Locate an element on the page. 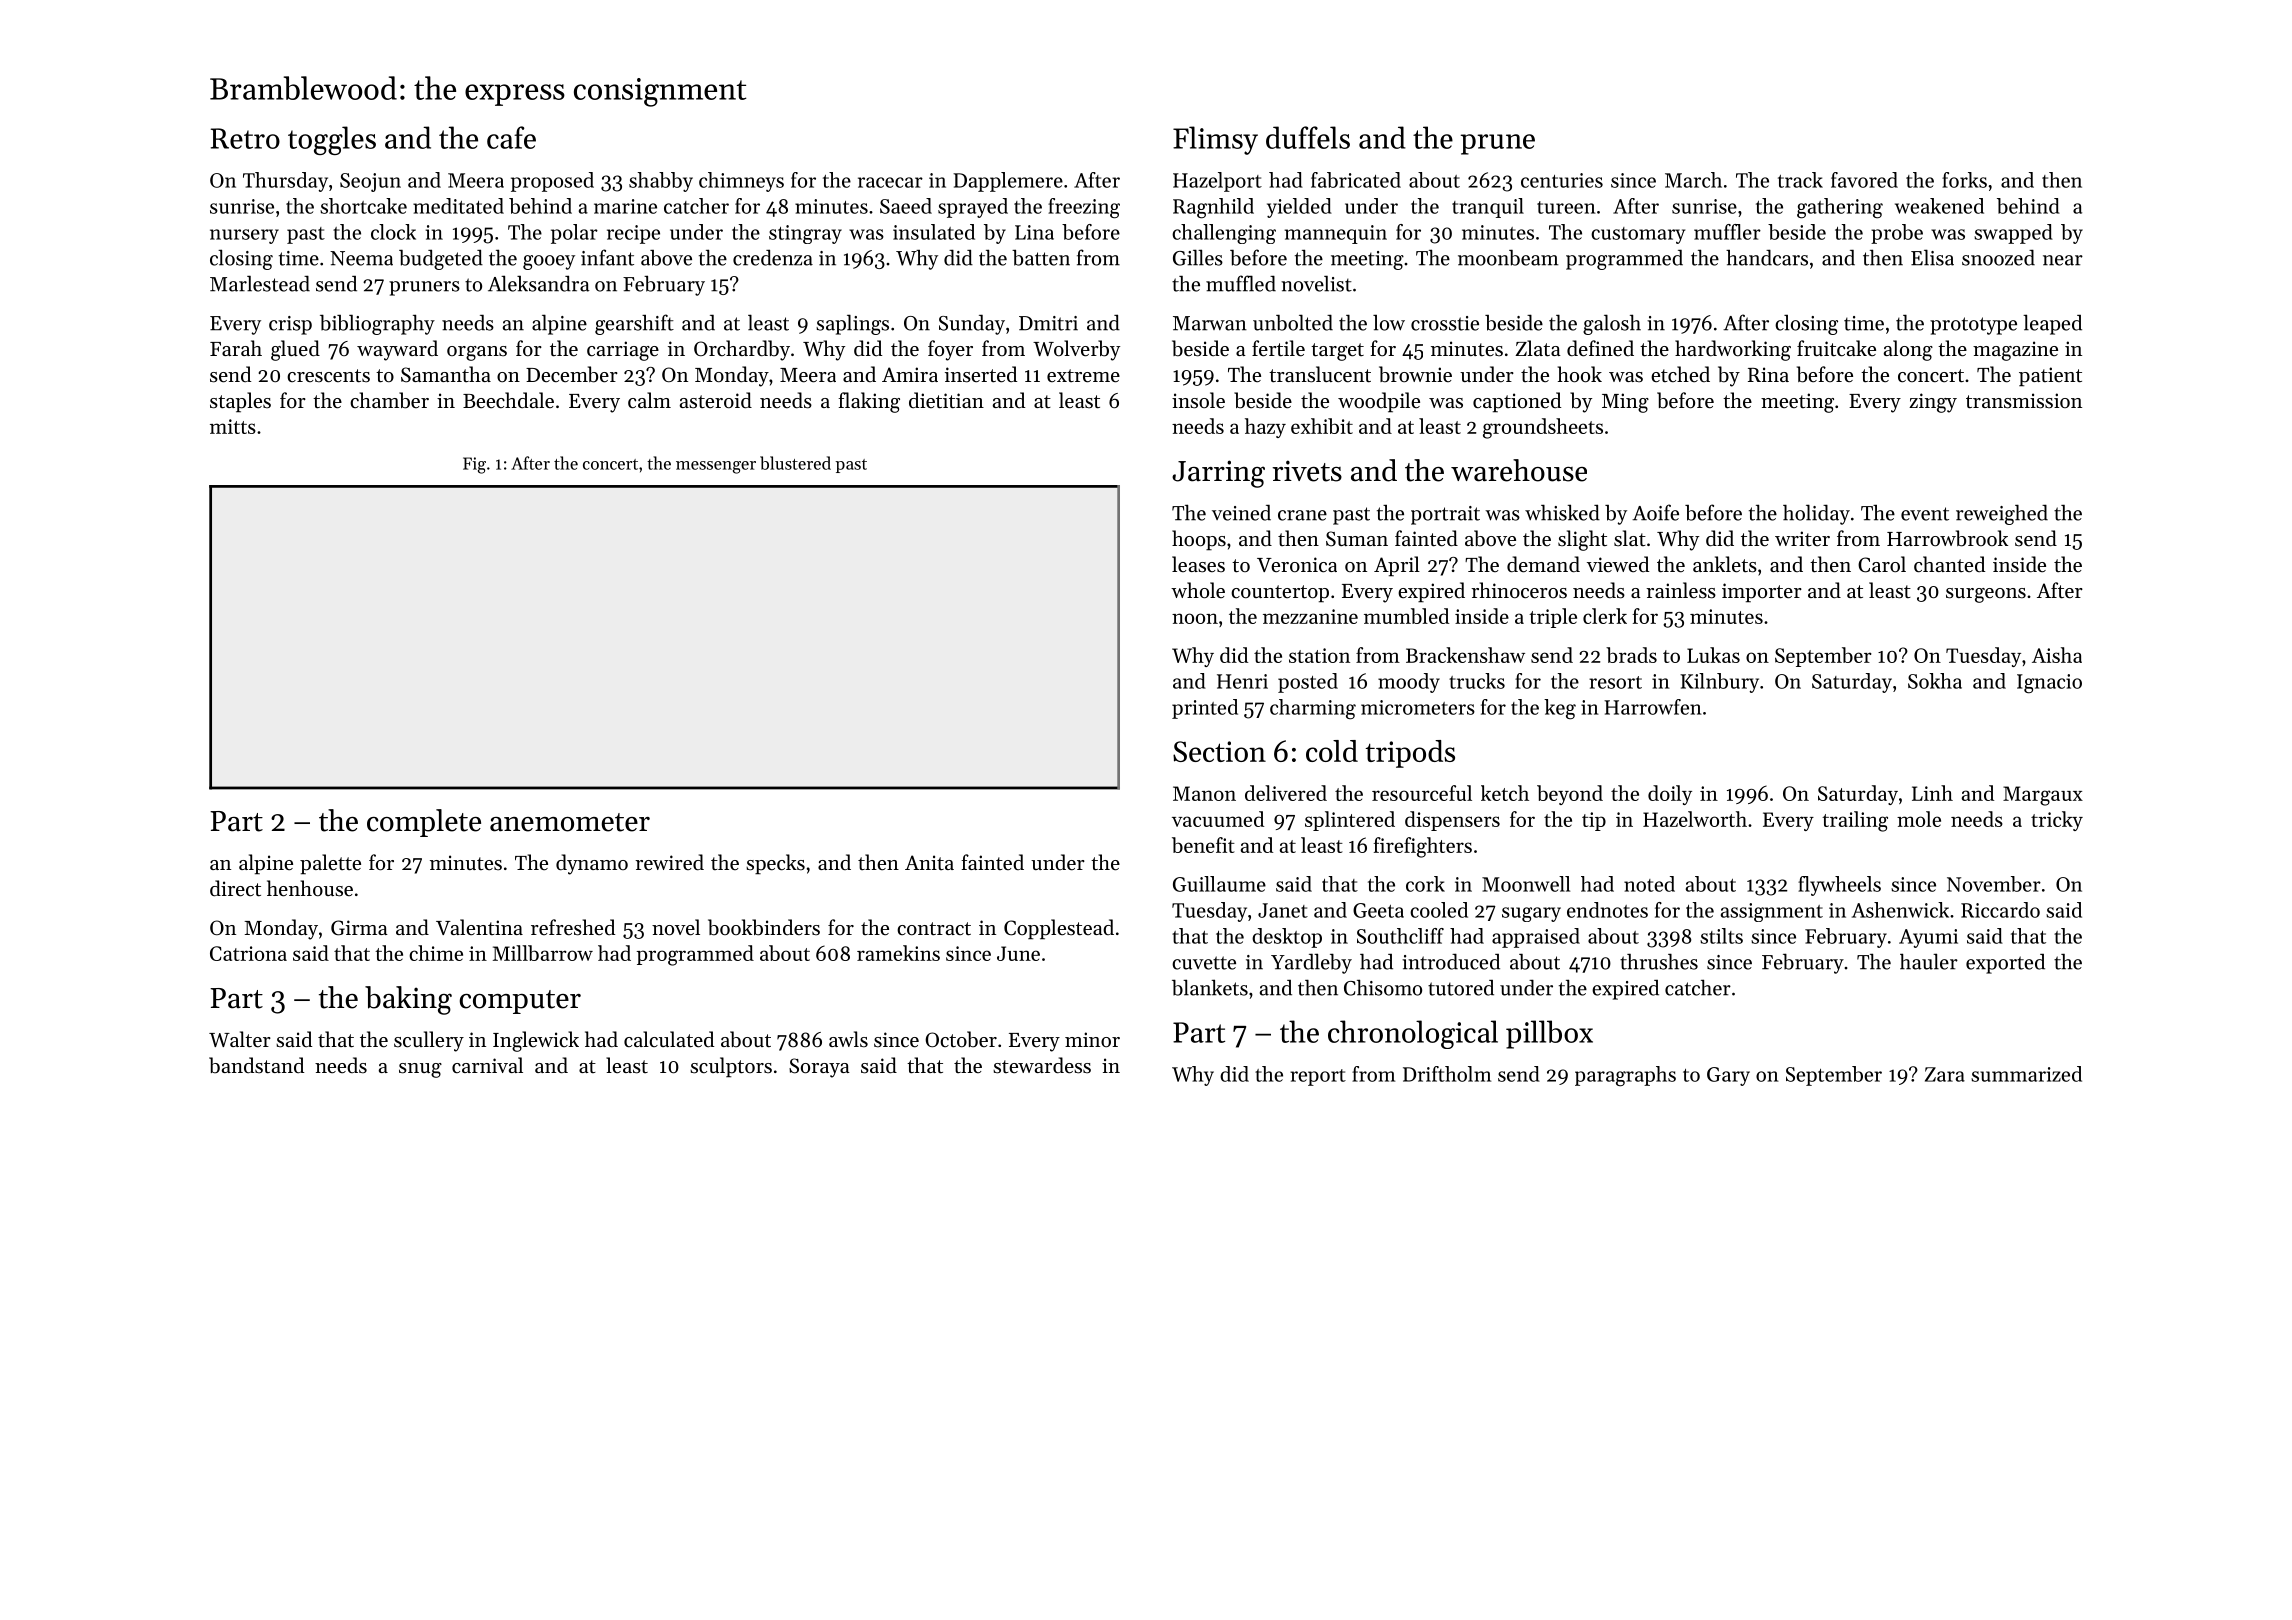  Retro is located at coordinates (245, 138).
